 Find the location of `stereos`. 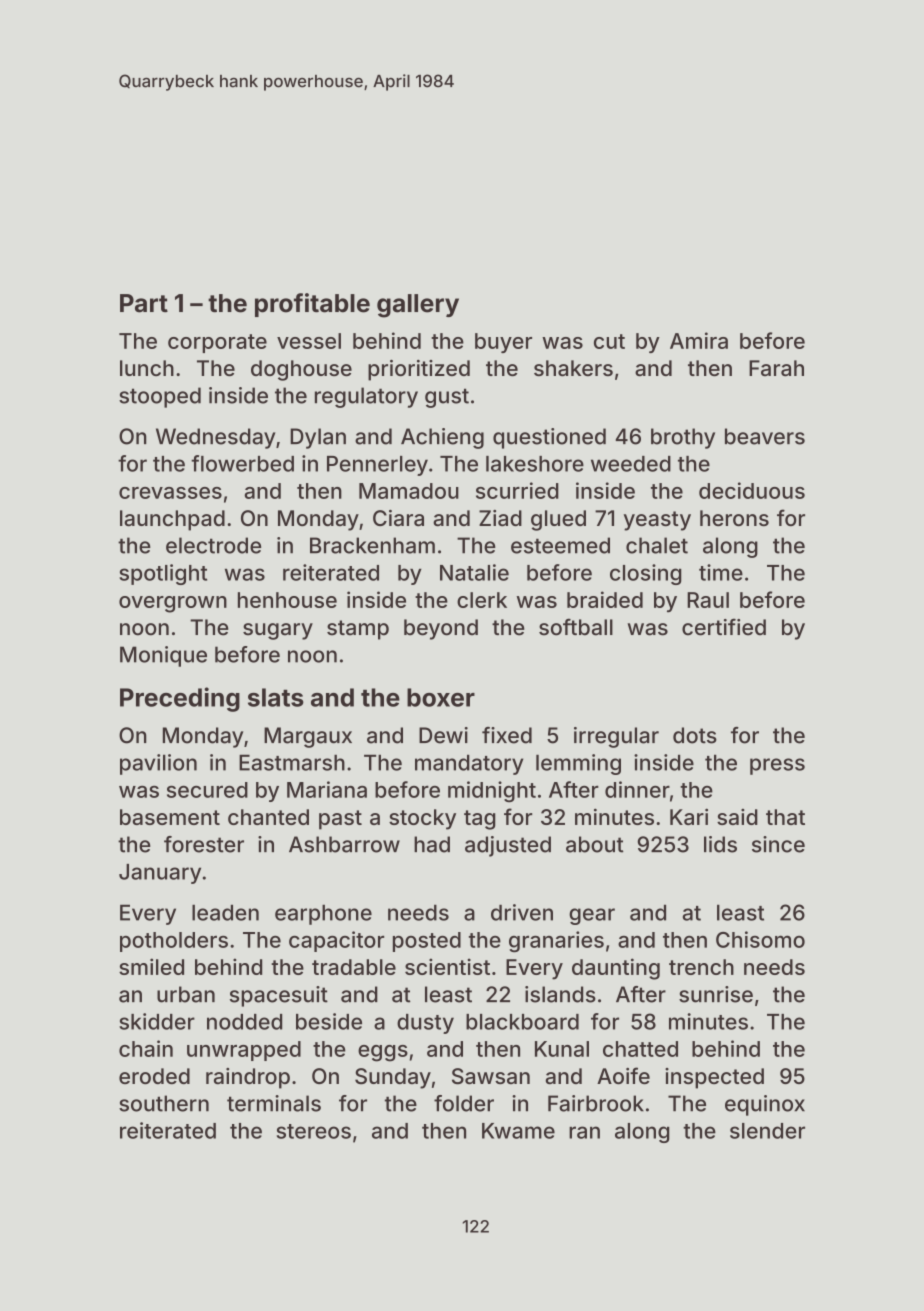

stereos is located at coordinates (314, 1131).
